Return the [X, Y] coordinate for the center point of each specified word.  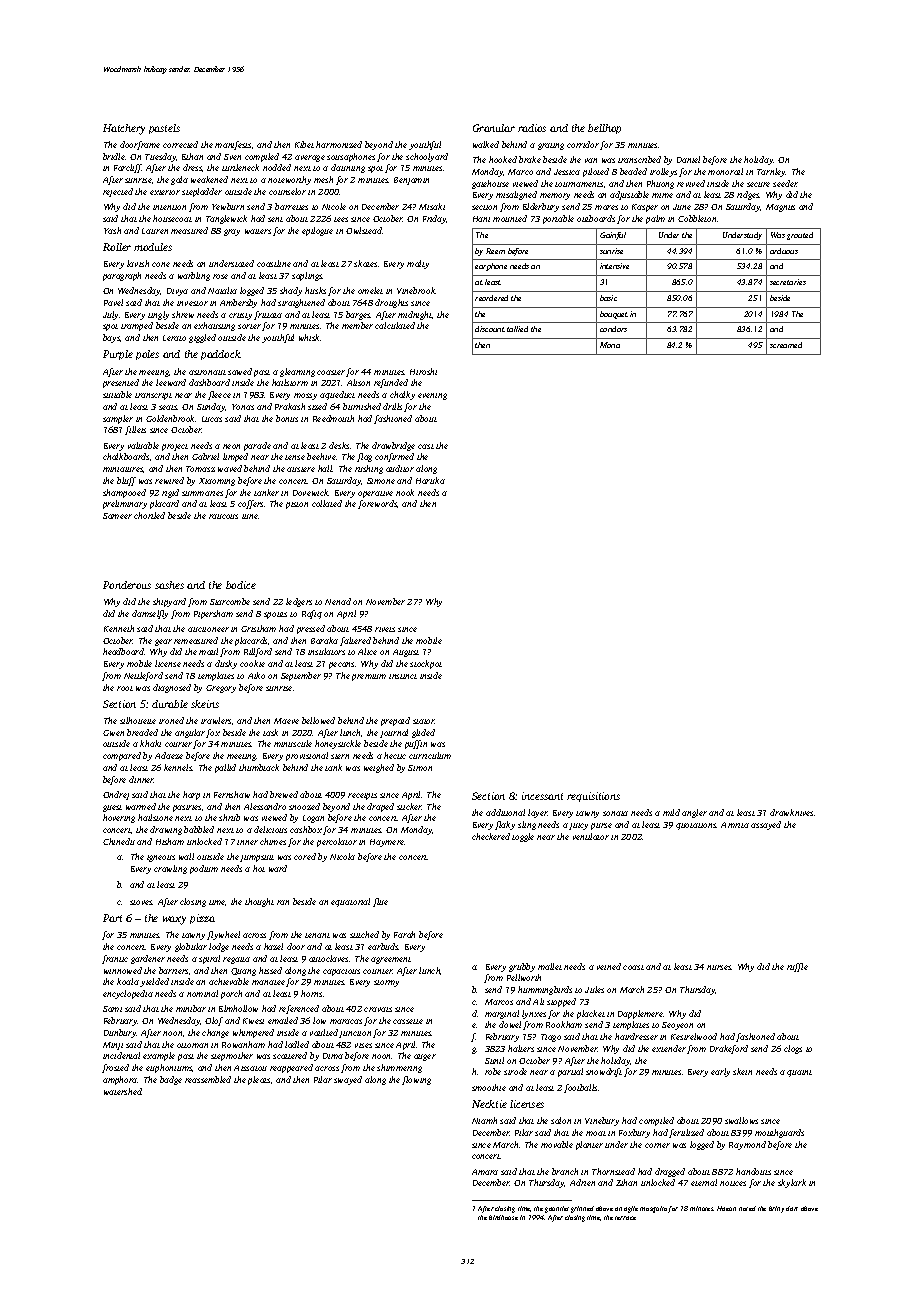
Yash [112, 230]
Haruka [430, 480]
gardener [148, 959]
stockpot [426, 664]
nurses [719, 967]
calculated [395, 325]
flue [380, 902]
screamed [786, 345]
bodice [241, 585]
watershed [123, 1091]
